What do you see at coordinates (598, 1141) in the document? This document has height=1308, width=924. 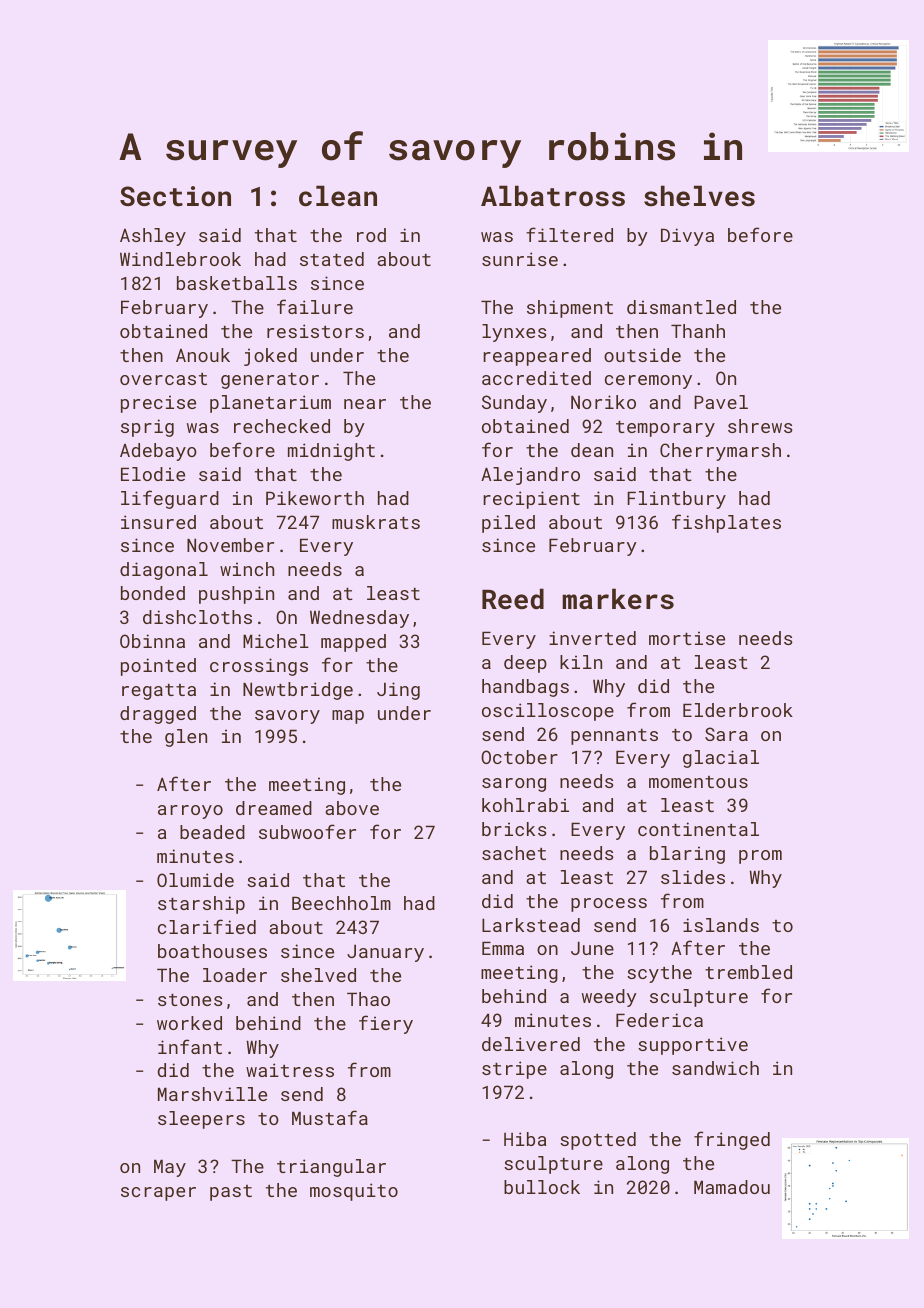 I see `spotted` at bounding box center [598, 1141].
